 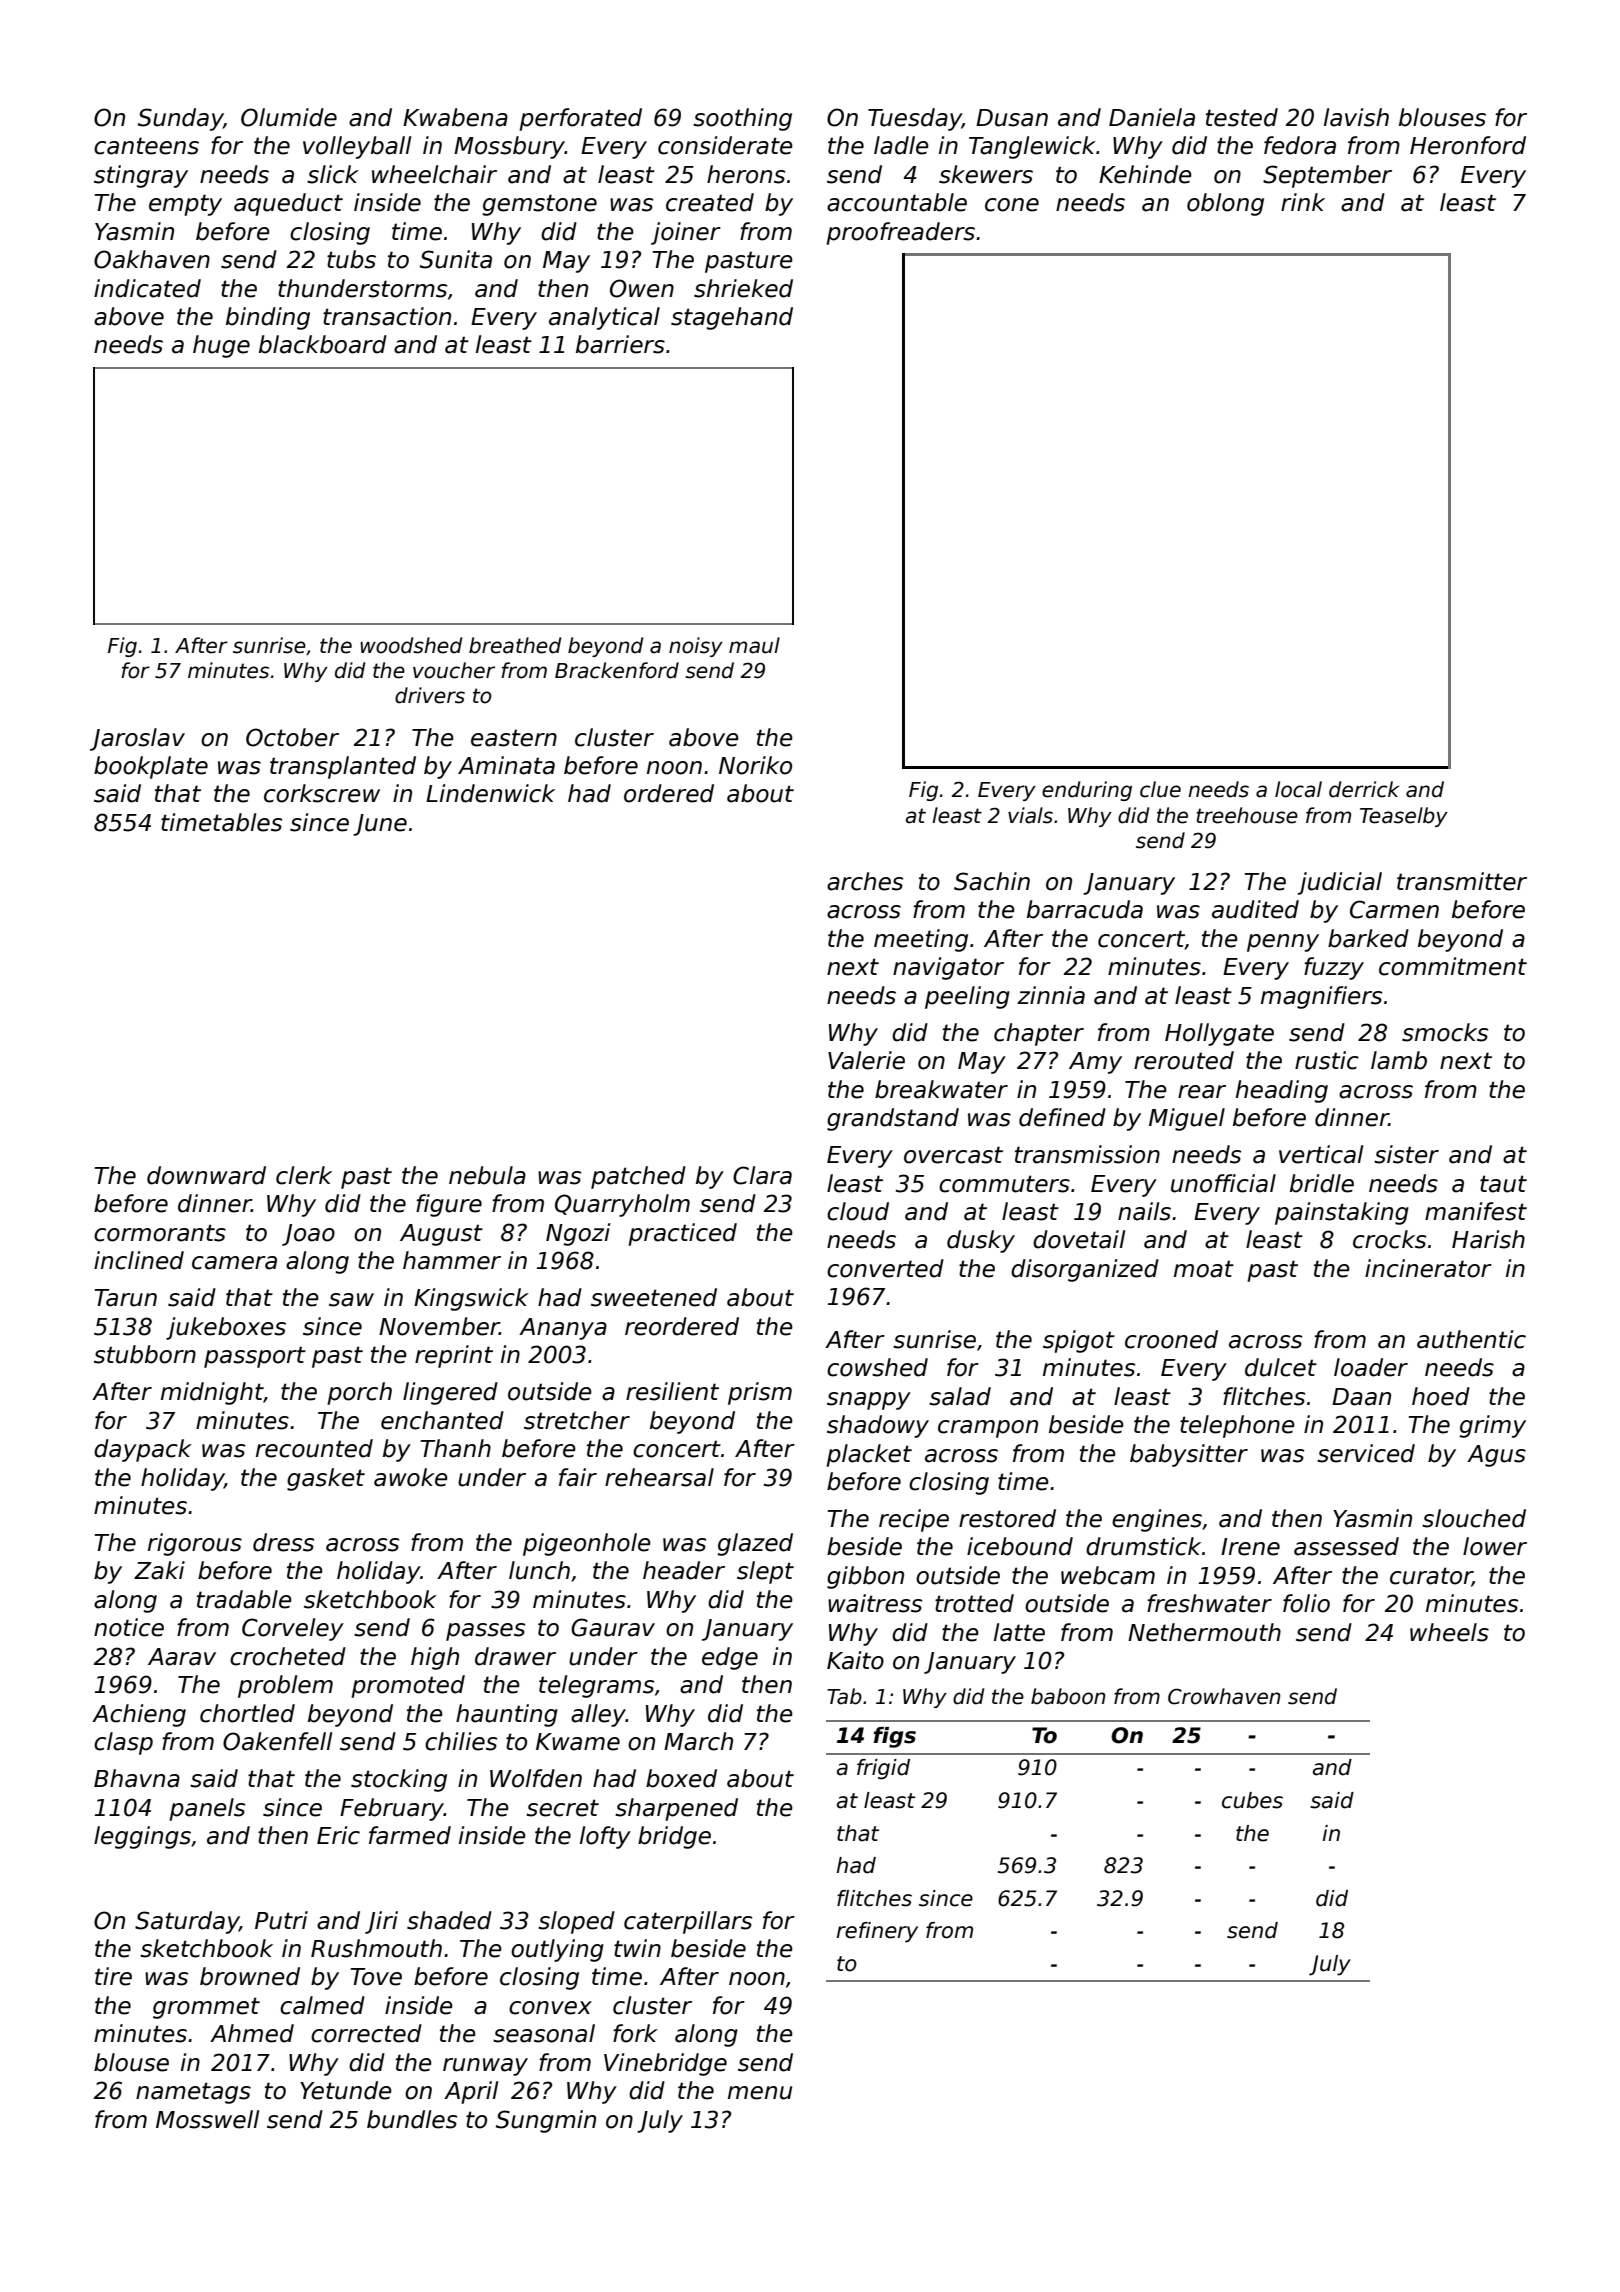 What do you see at coordinates (435, 1658) in the image?
I see `high` at bounding box center [435, 1658].
